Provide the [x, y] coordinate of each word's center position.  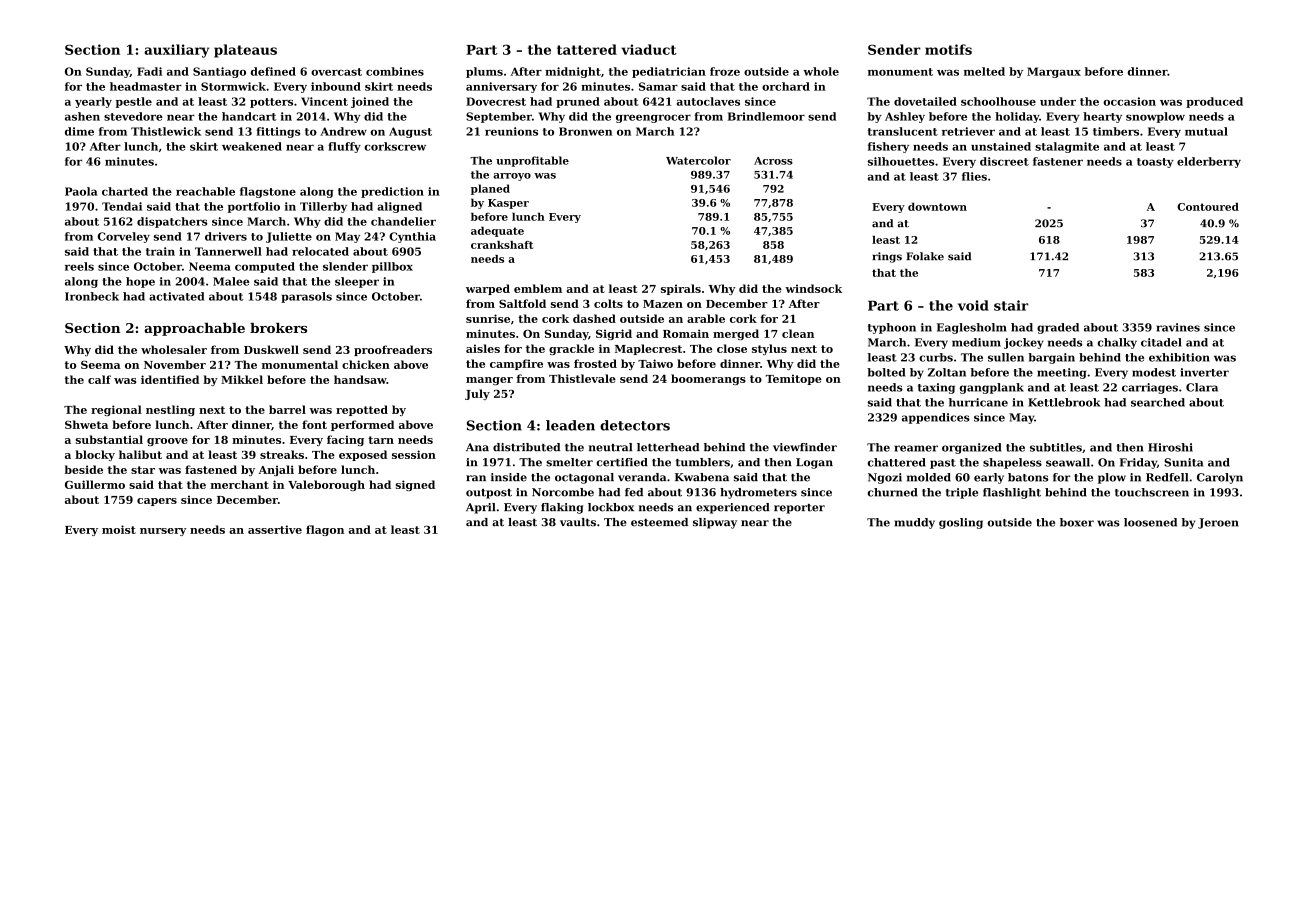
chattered [897, 462]
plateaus [245, 51]
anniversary [501, 87]
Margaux [1054, 72]
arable [706, 318]
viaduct [649, 49]
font [314, 424]
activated [176, 296]
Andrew [343, 131]
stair [1011, 305]
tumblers [703, 462]
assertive [275, 529]
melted [984, 71]
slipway [715, 523]
